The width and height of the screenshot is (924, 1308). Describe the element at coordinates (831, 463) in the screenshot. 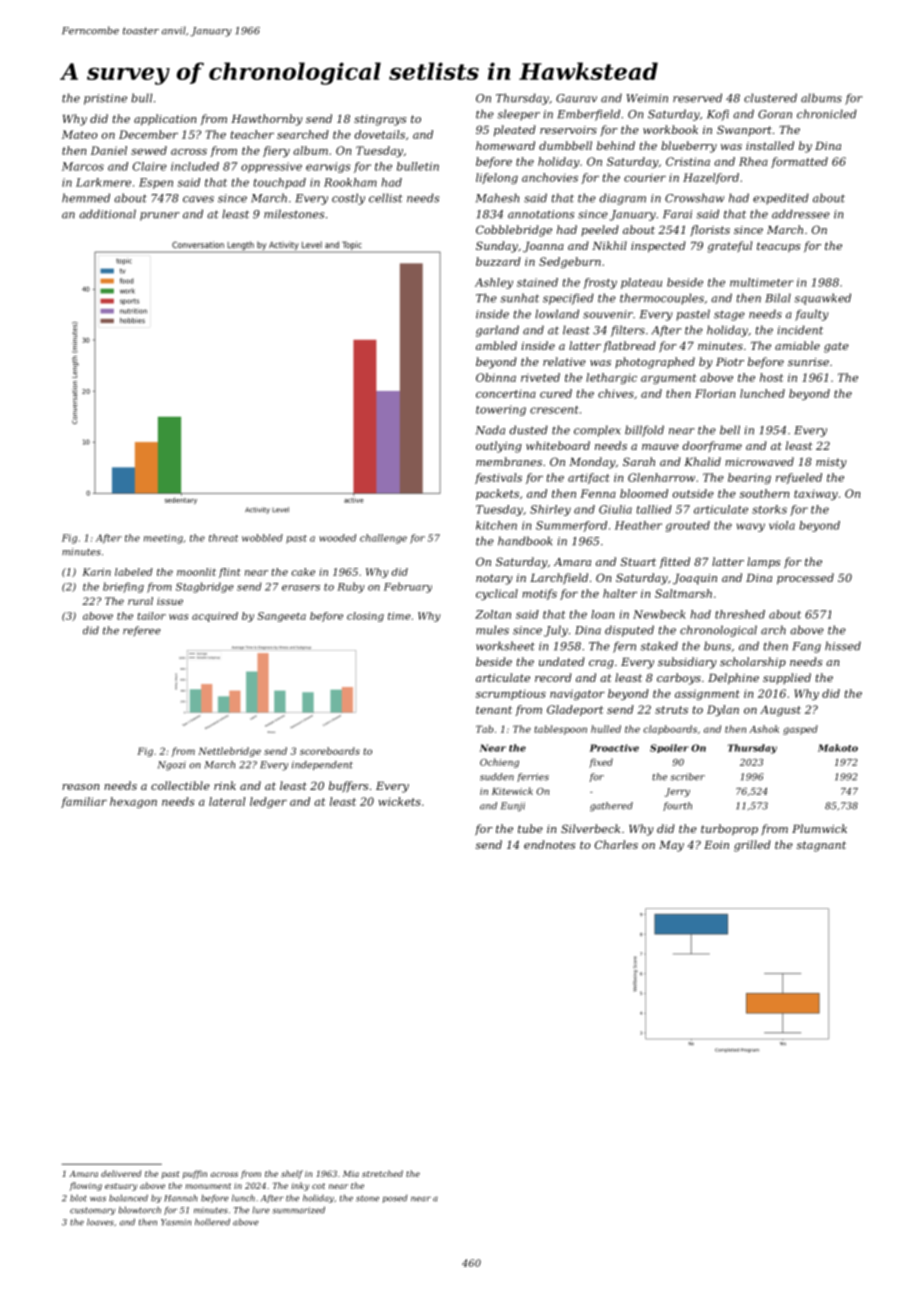

I see `misty` at that location.
